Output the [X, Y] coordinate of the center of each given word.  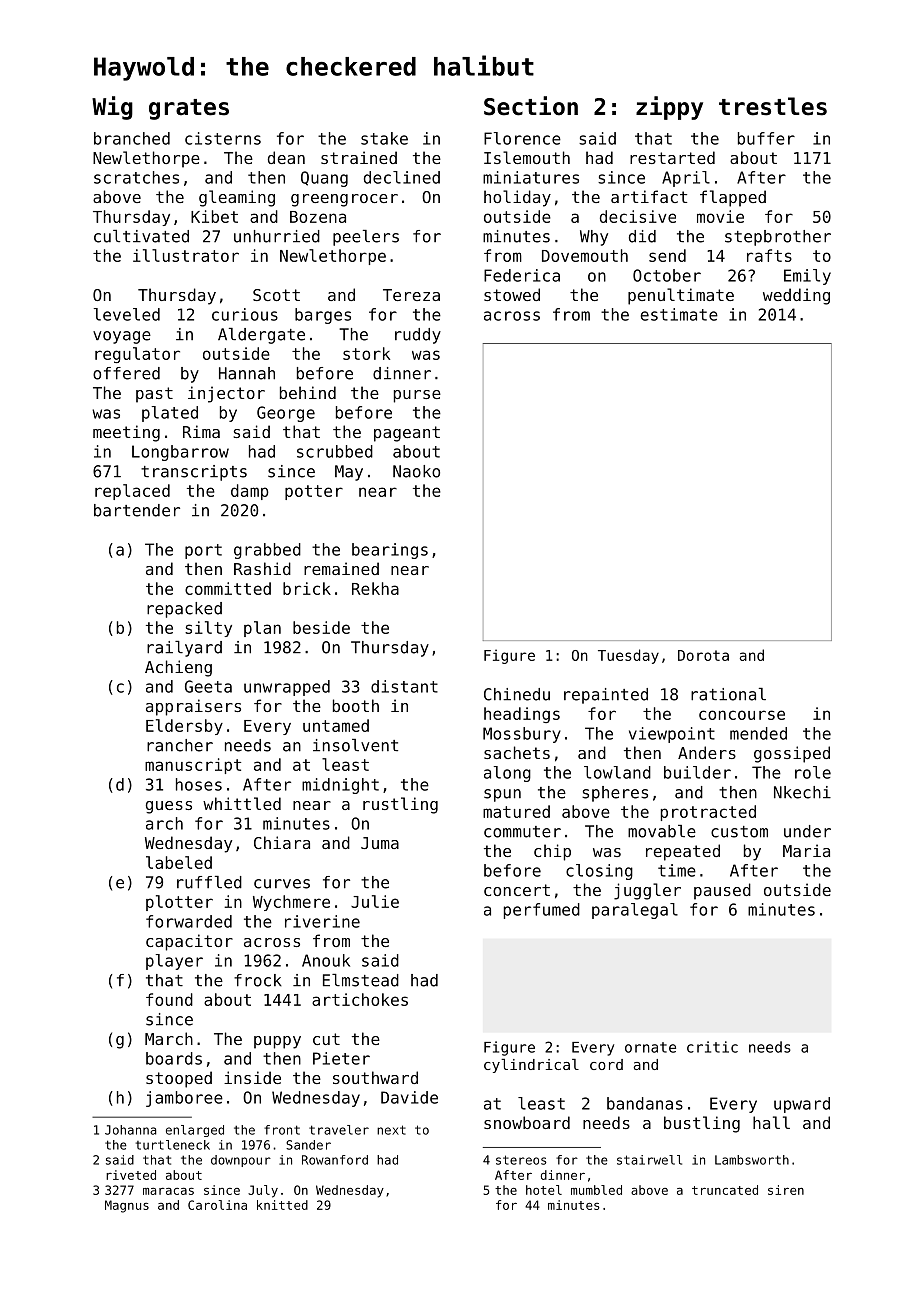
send [667, 255]
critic [712, 1047]
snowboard [527, 1122]
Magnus [127, 1206]
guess [169, 807]
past [154, 395]
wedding [796, 296]
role [813, 772]
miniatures [531, 177]
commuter [522, 832]
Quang [324, 179]
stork [366, 353]
